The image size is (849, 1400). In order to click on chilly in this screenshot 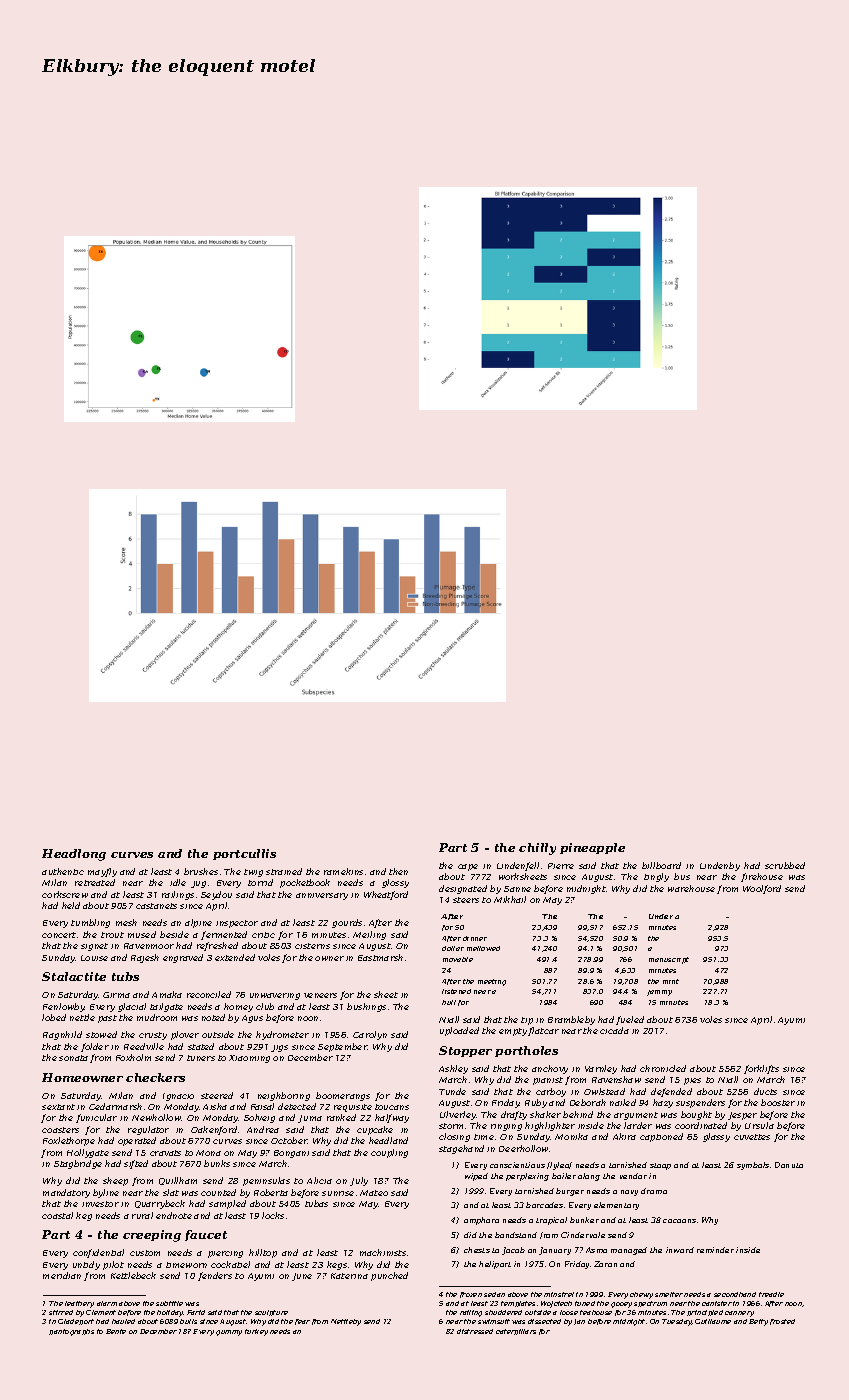, I will do `click(537, 849)`.
